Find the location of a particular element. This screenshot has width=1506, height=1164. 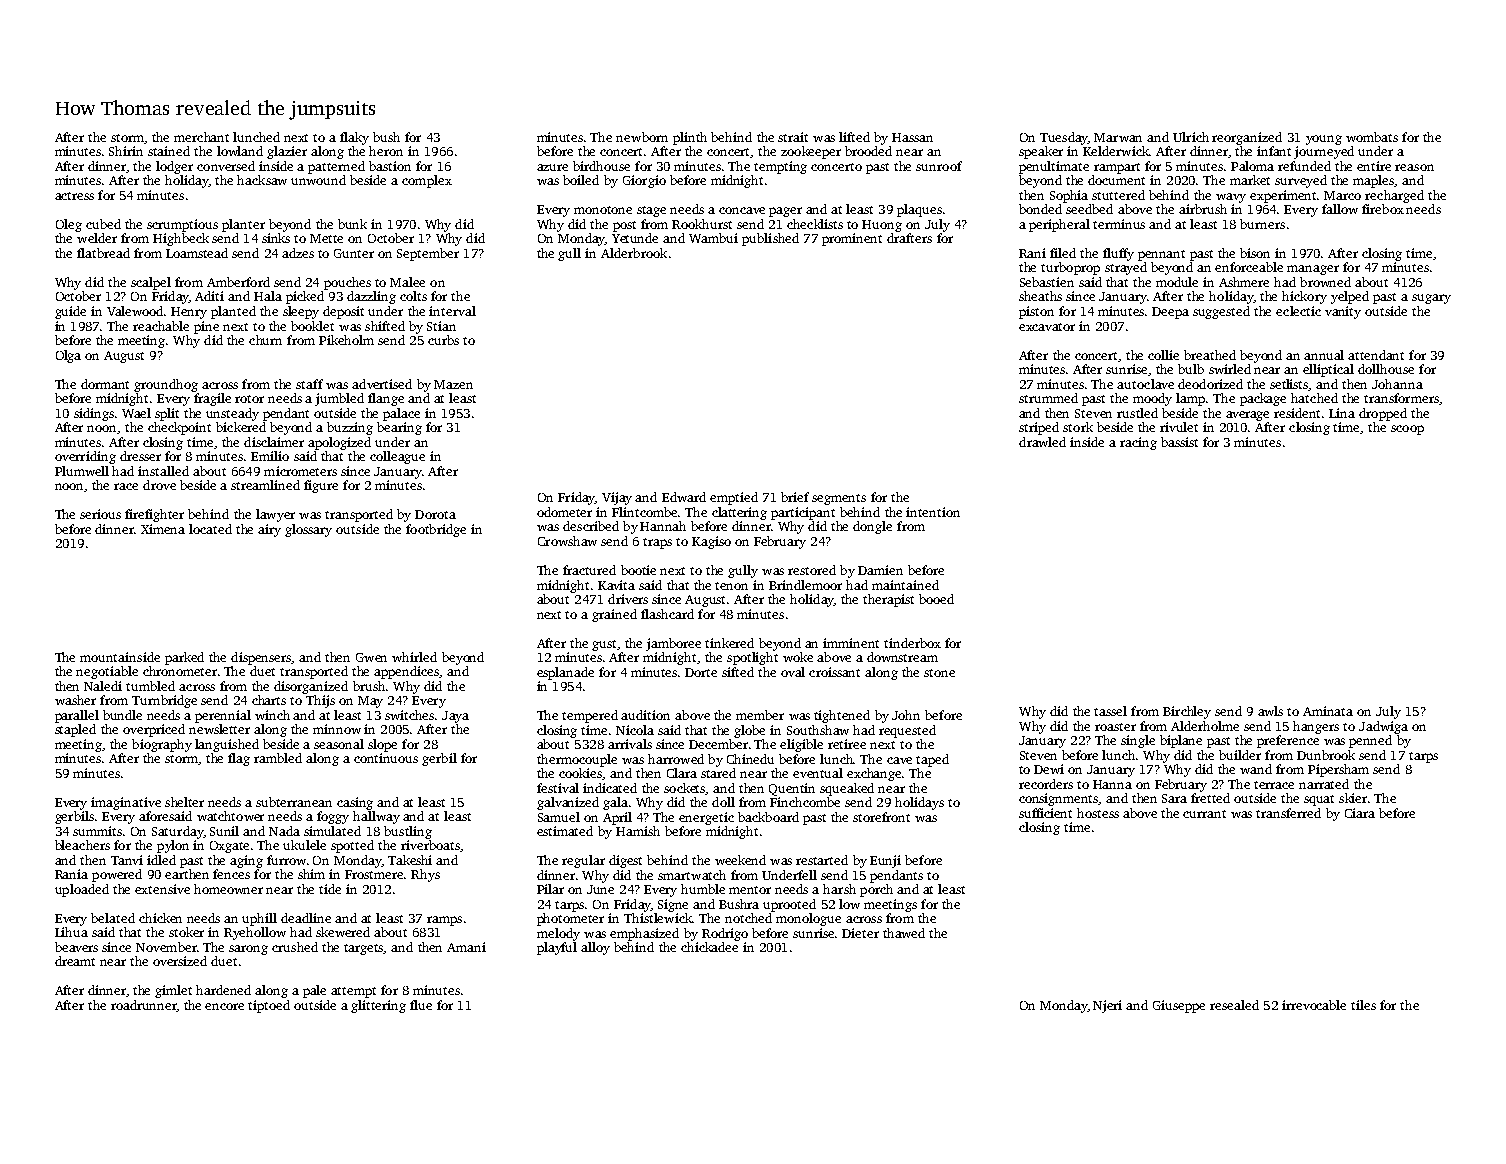

chicken is located at coordinates (160, 918).
